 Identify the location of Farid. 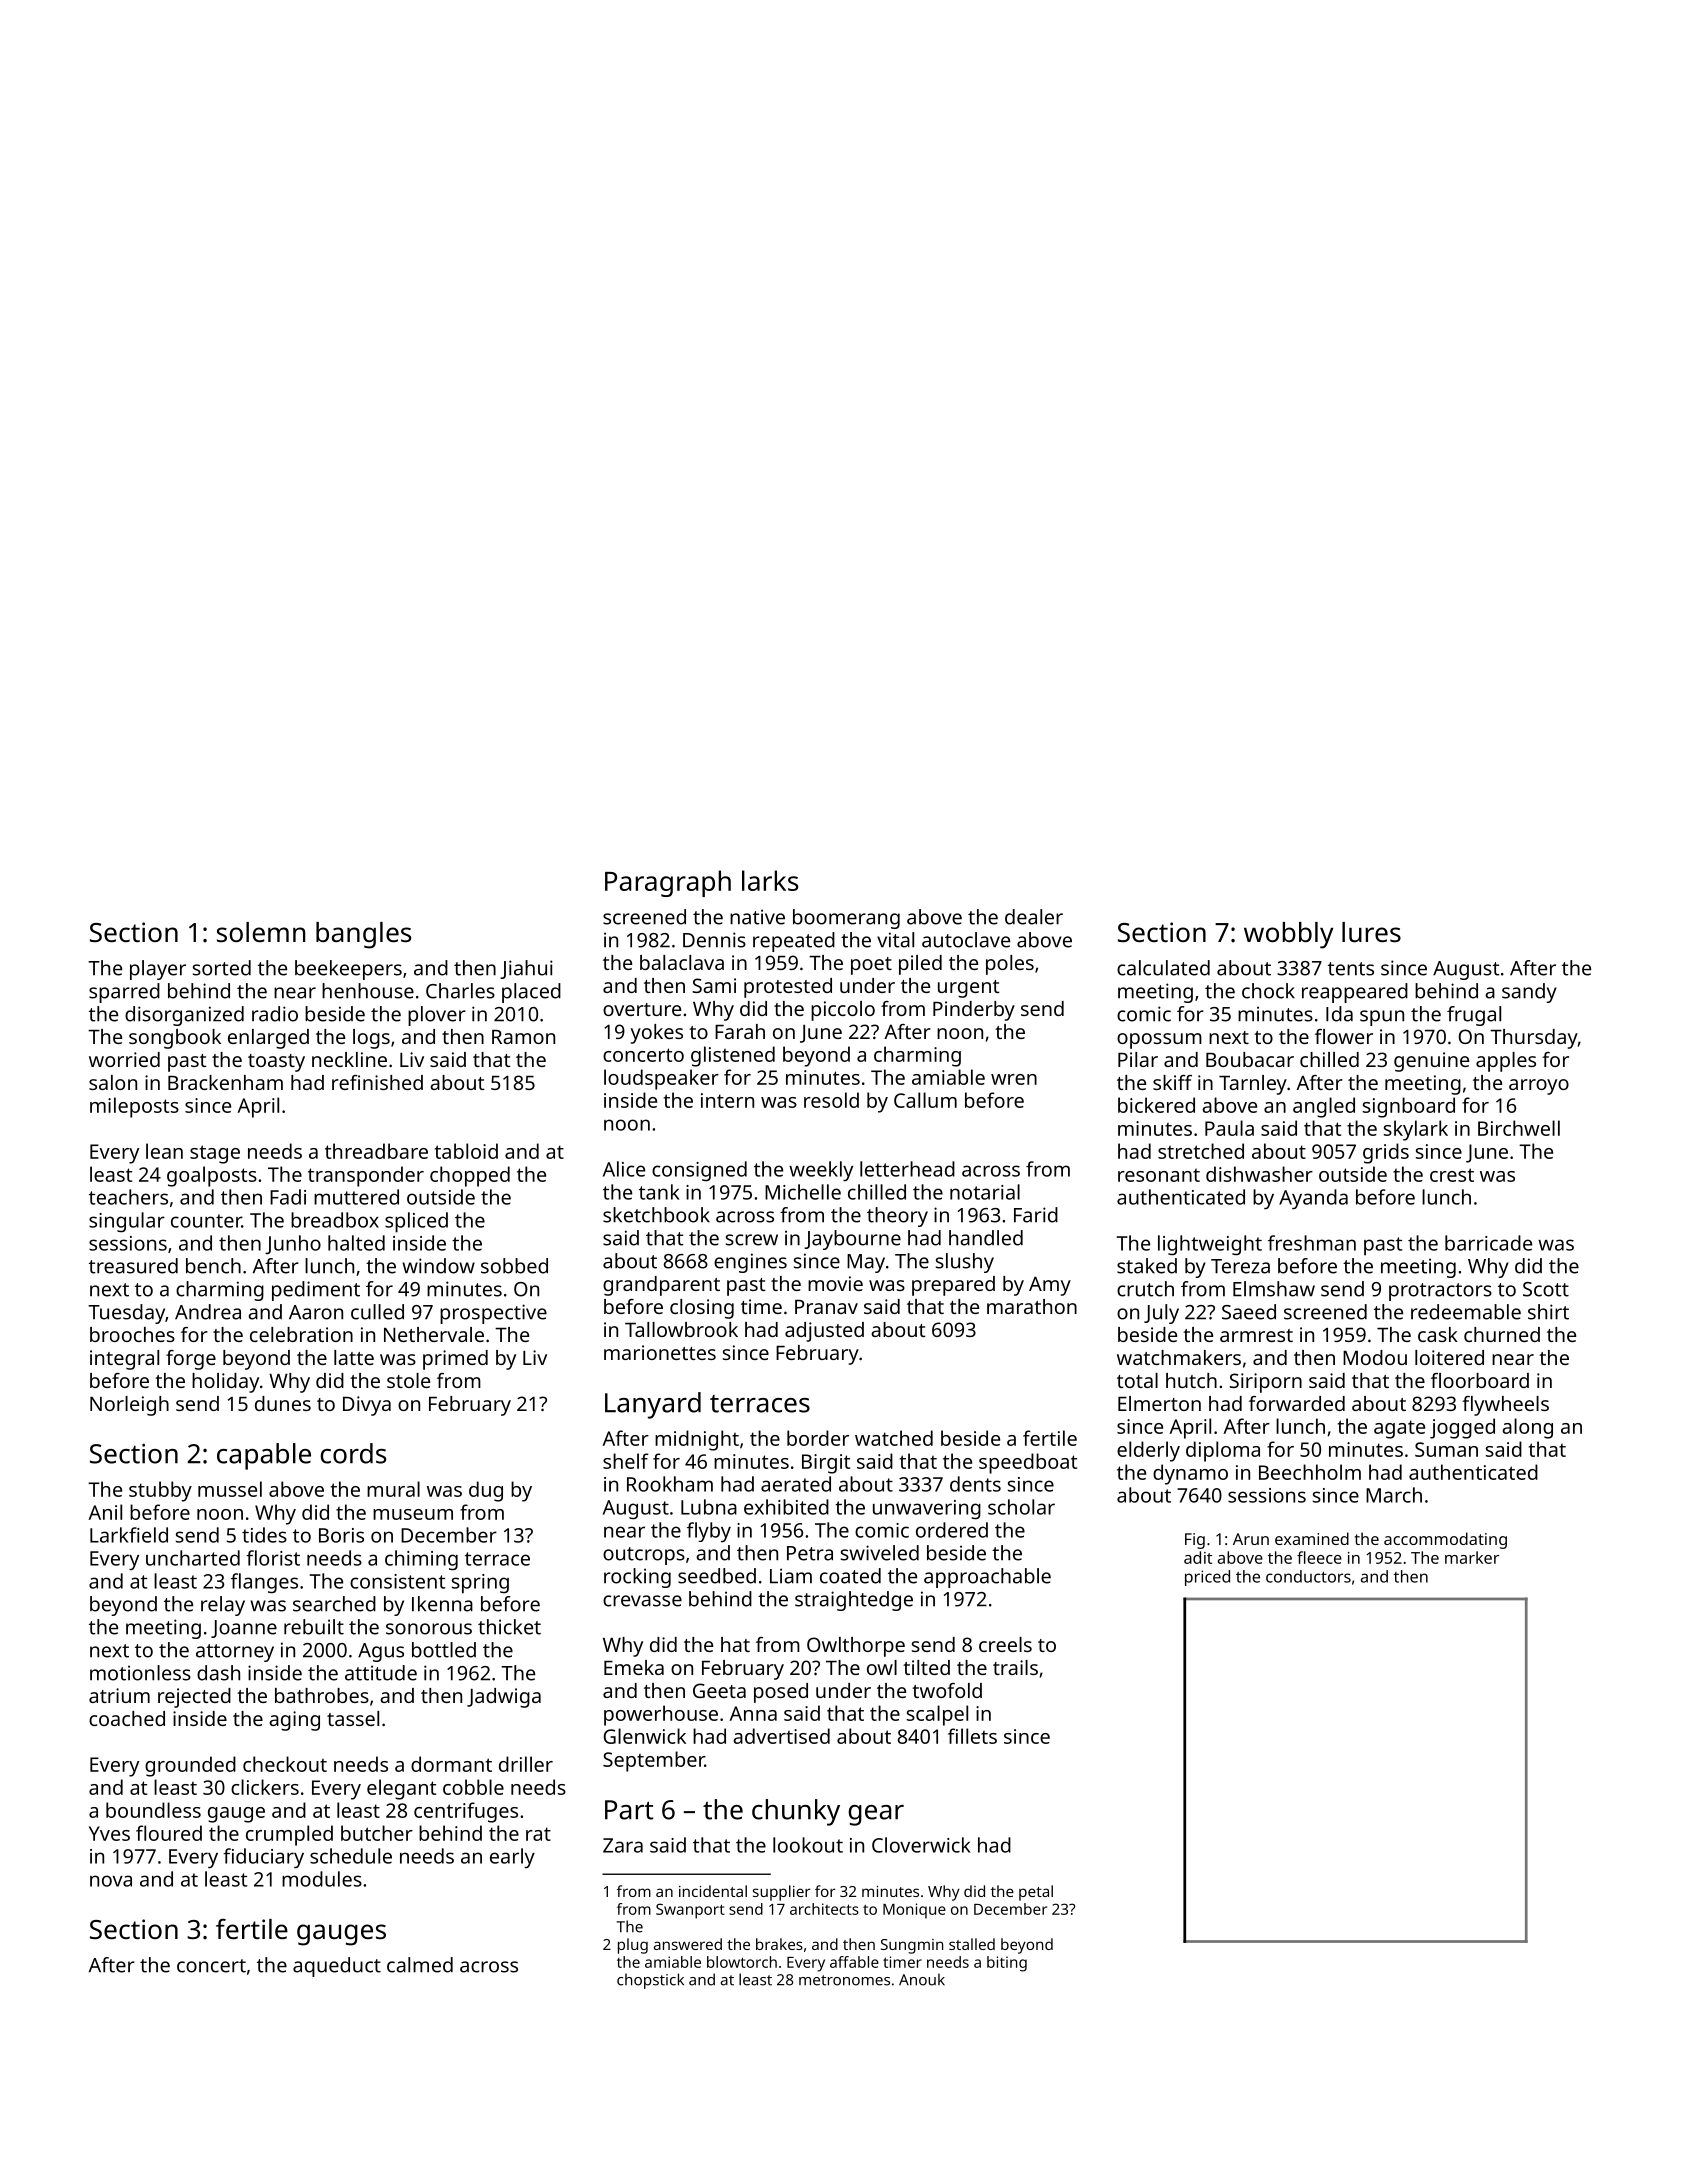
(1036, 1215).
